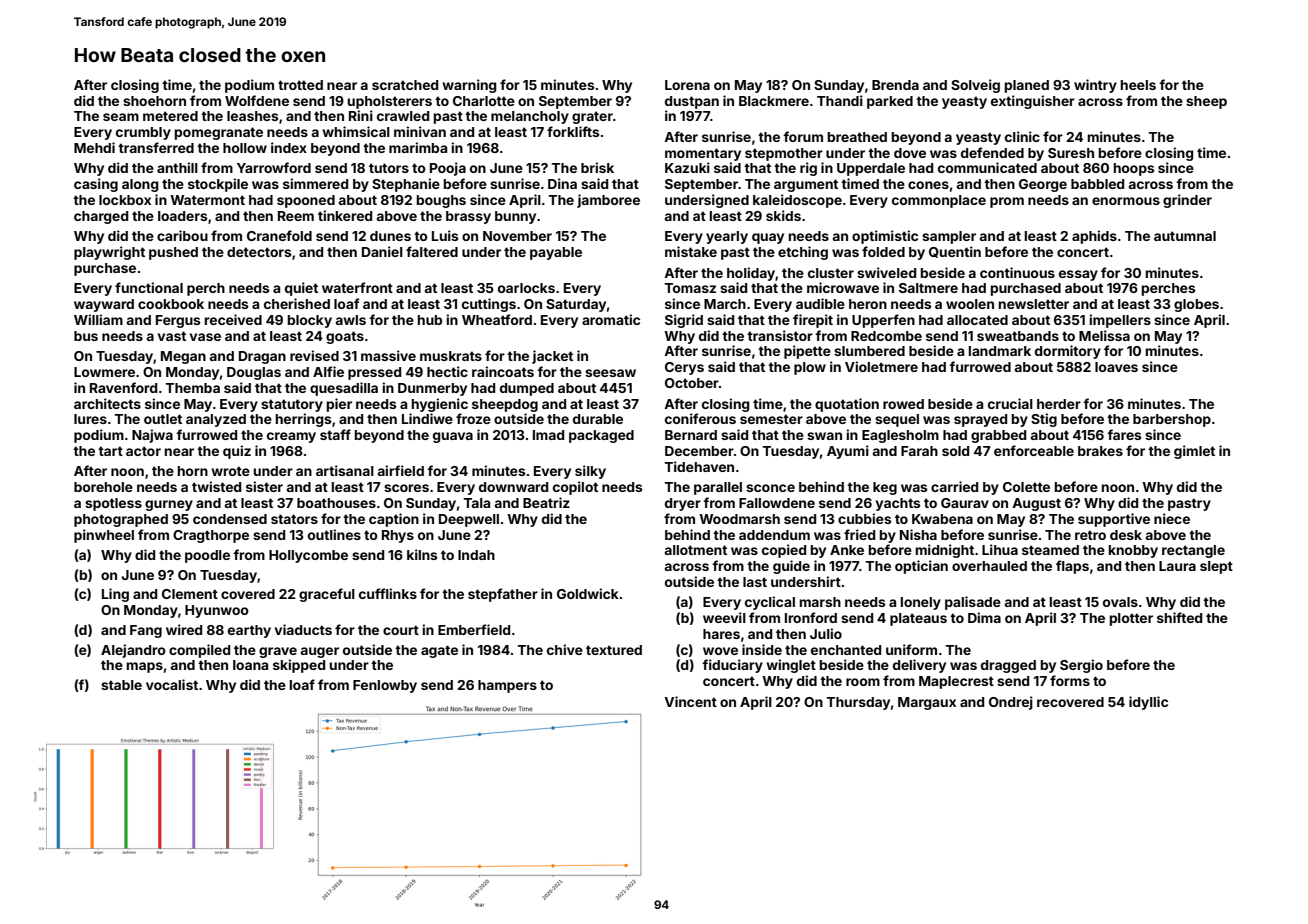 This document has height=924, width=1308. Describe the element at coordinates (385, 686) in the document. I see `Fenlowby` at that location.
